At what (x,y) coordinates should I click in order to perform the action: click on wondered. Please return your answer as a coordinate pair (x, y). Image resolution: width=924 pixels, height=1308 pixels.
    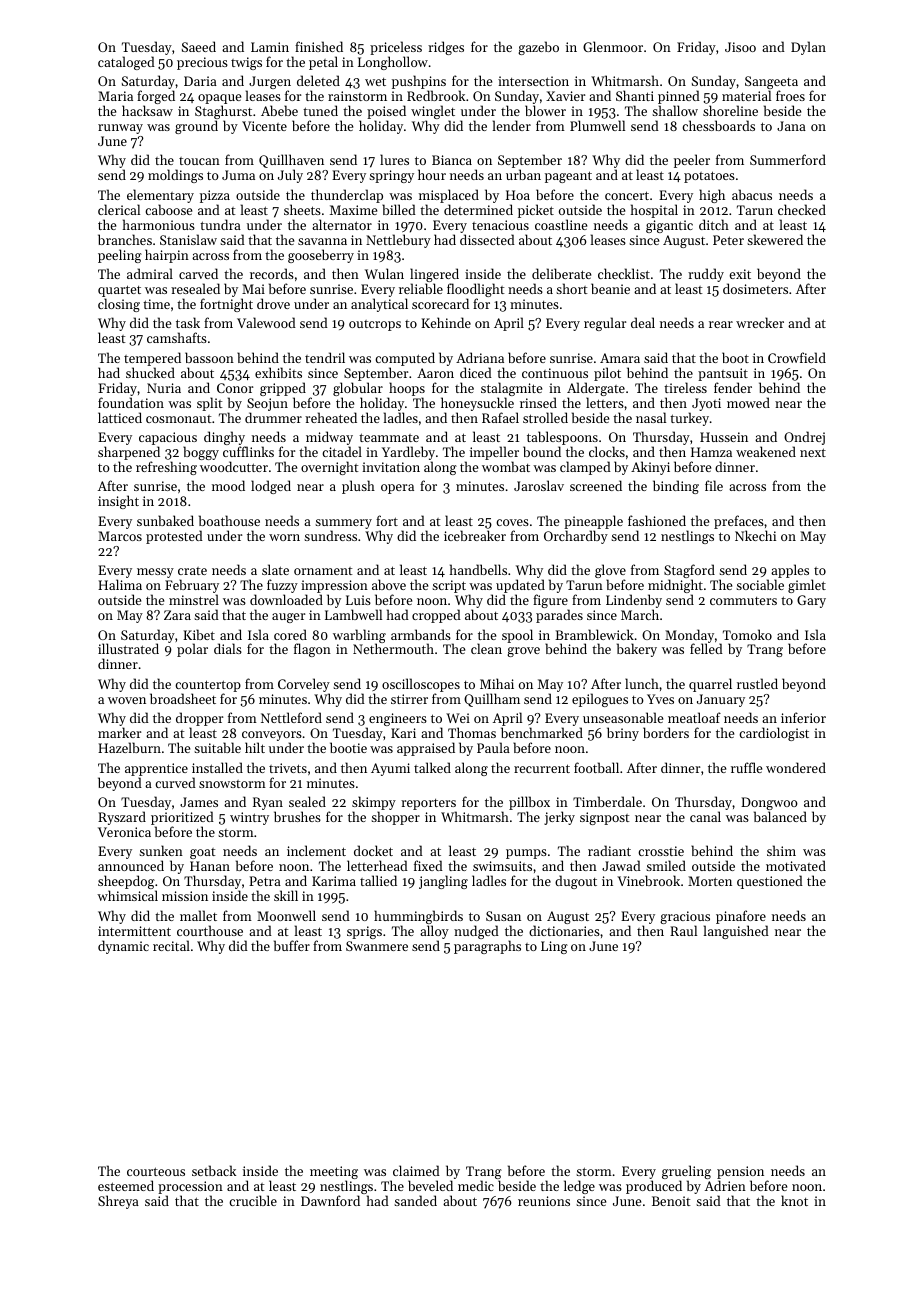
    Looking at the image, I should click on (796, 767).
